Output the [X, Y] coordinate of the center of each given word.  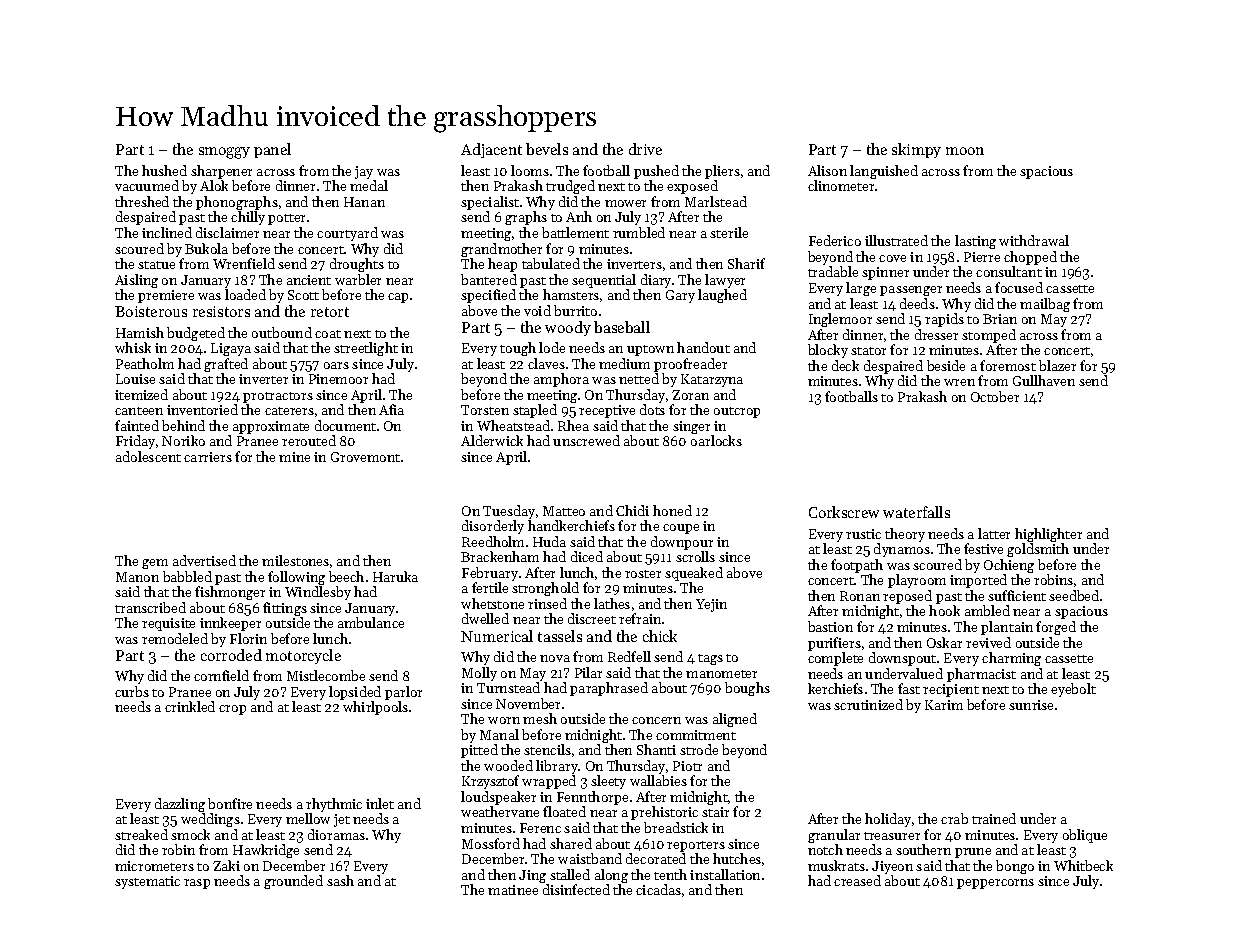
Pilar [588, 672]
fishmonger [230, 593]
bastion [830, 626]
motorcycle [303, 656]
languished [884, 172]
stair [715, 812]
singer [693, 428]
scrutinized [868, 704]
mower [625, 203]
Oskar [944, 642]
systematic [147, 882]
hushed [164, 170]
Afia [391, 409]
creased [857, 880]
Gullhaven [1044, 380]
